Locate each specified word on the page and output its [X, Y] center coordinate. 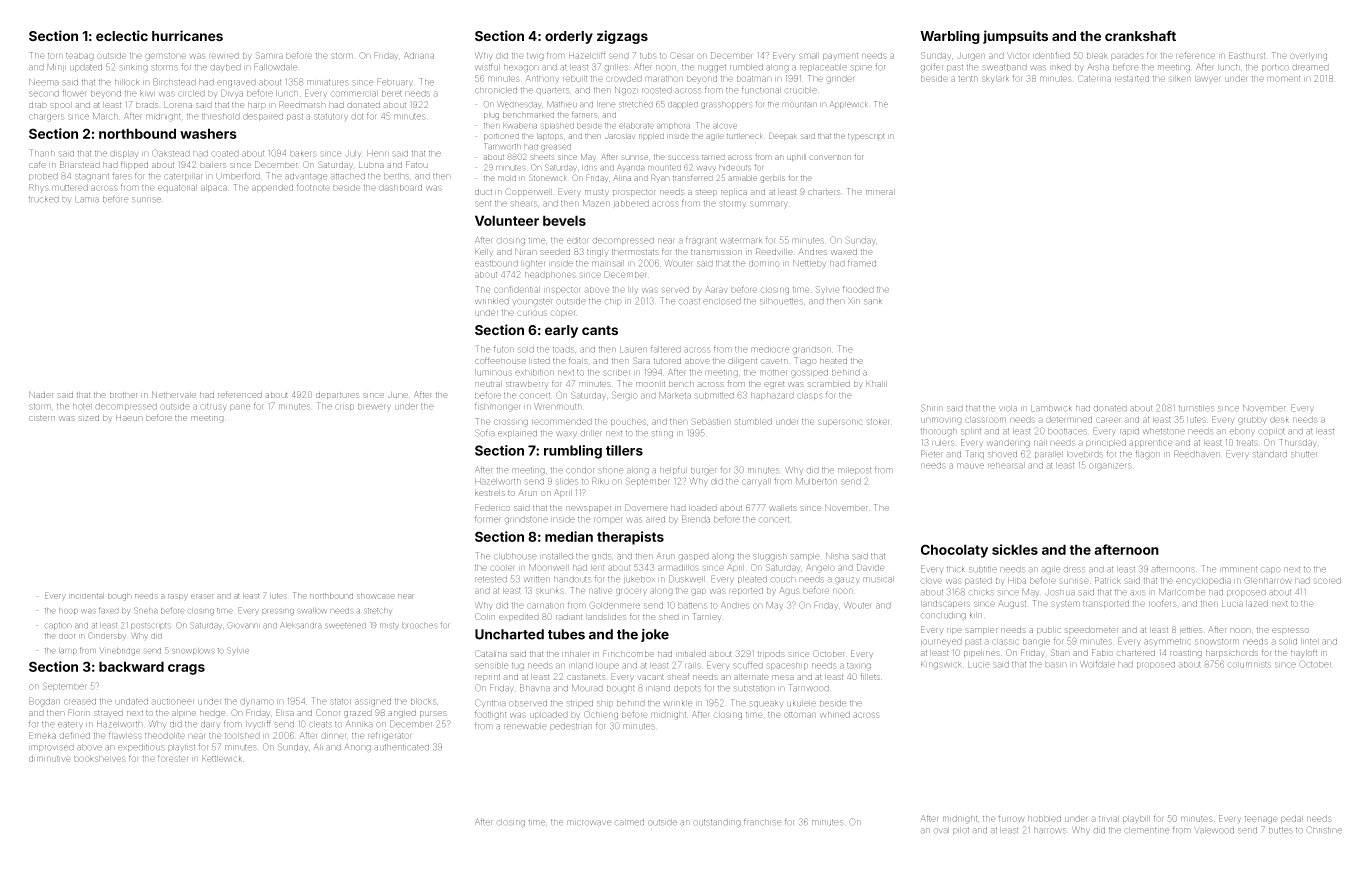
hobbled [1044, 818]
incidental [86, 596]
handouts [572, 579]
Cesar [681, 55]
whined [835, 714]
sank [873, 301]
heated [833, 361]
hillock [127, 82]
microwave [589, 823]
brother [124, 395]
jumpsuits [1015, 37]
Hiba [1017, 580]
